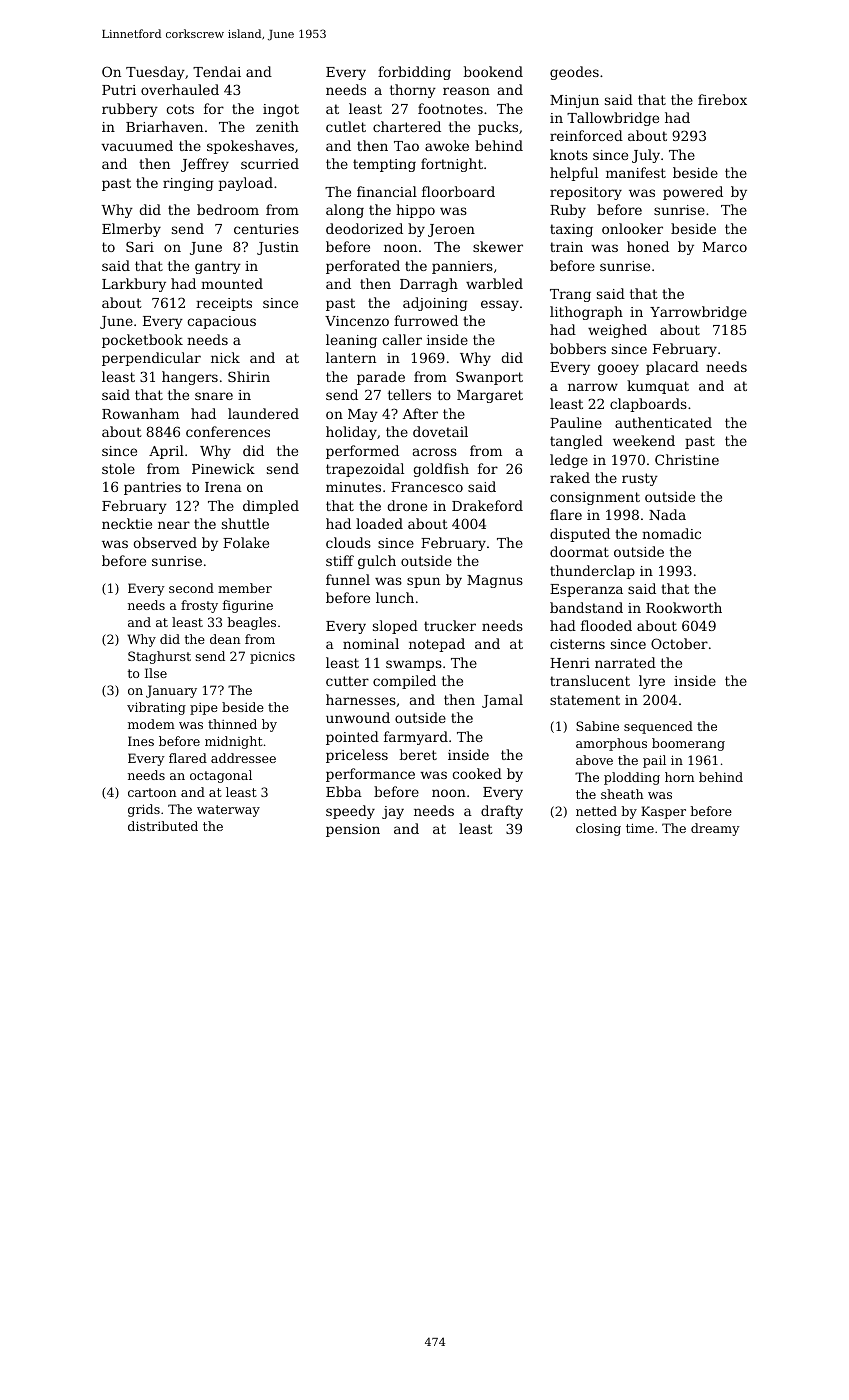 This image has height=1400, width=849. I want to click on distributed, so click(163, 826).
